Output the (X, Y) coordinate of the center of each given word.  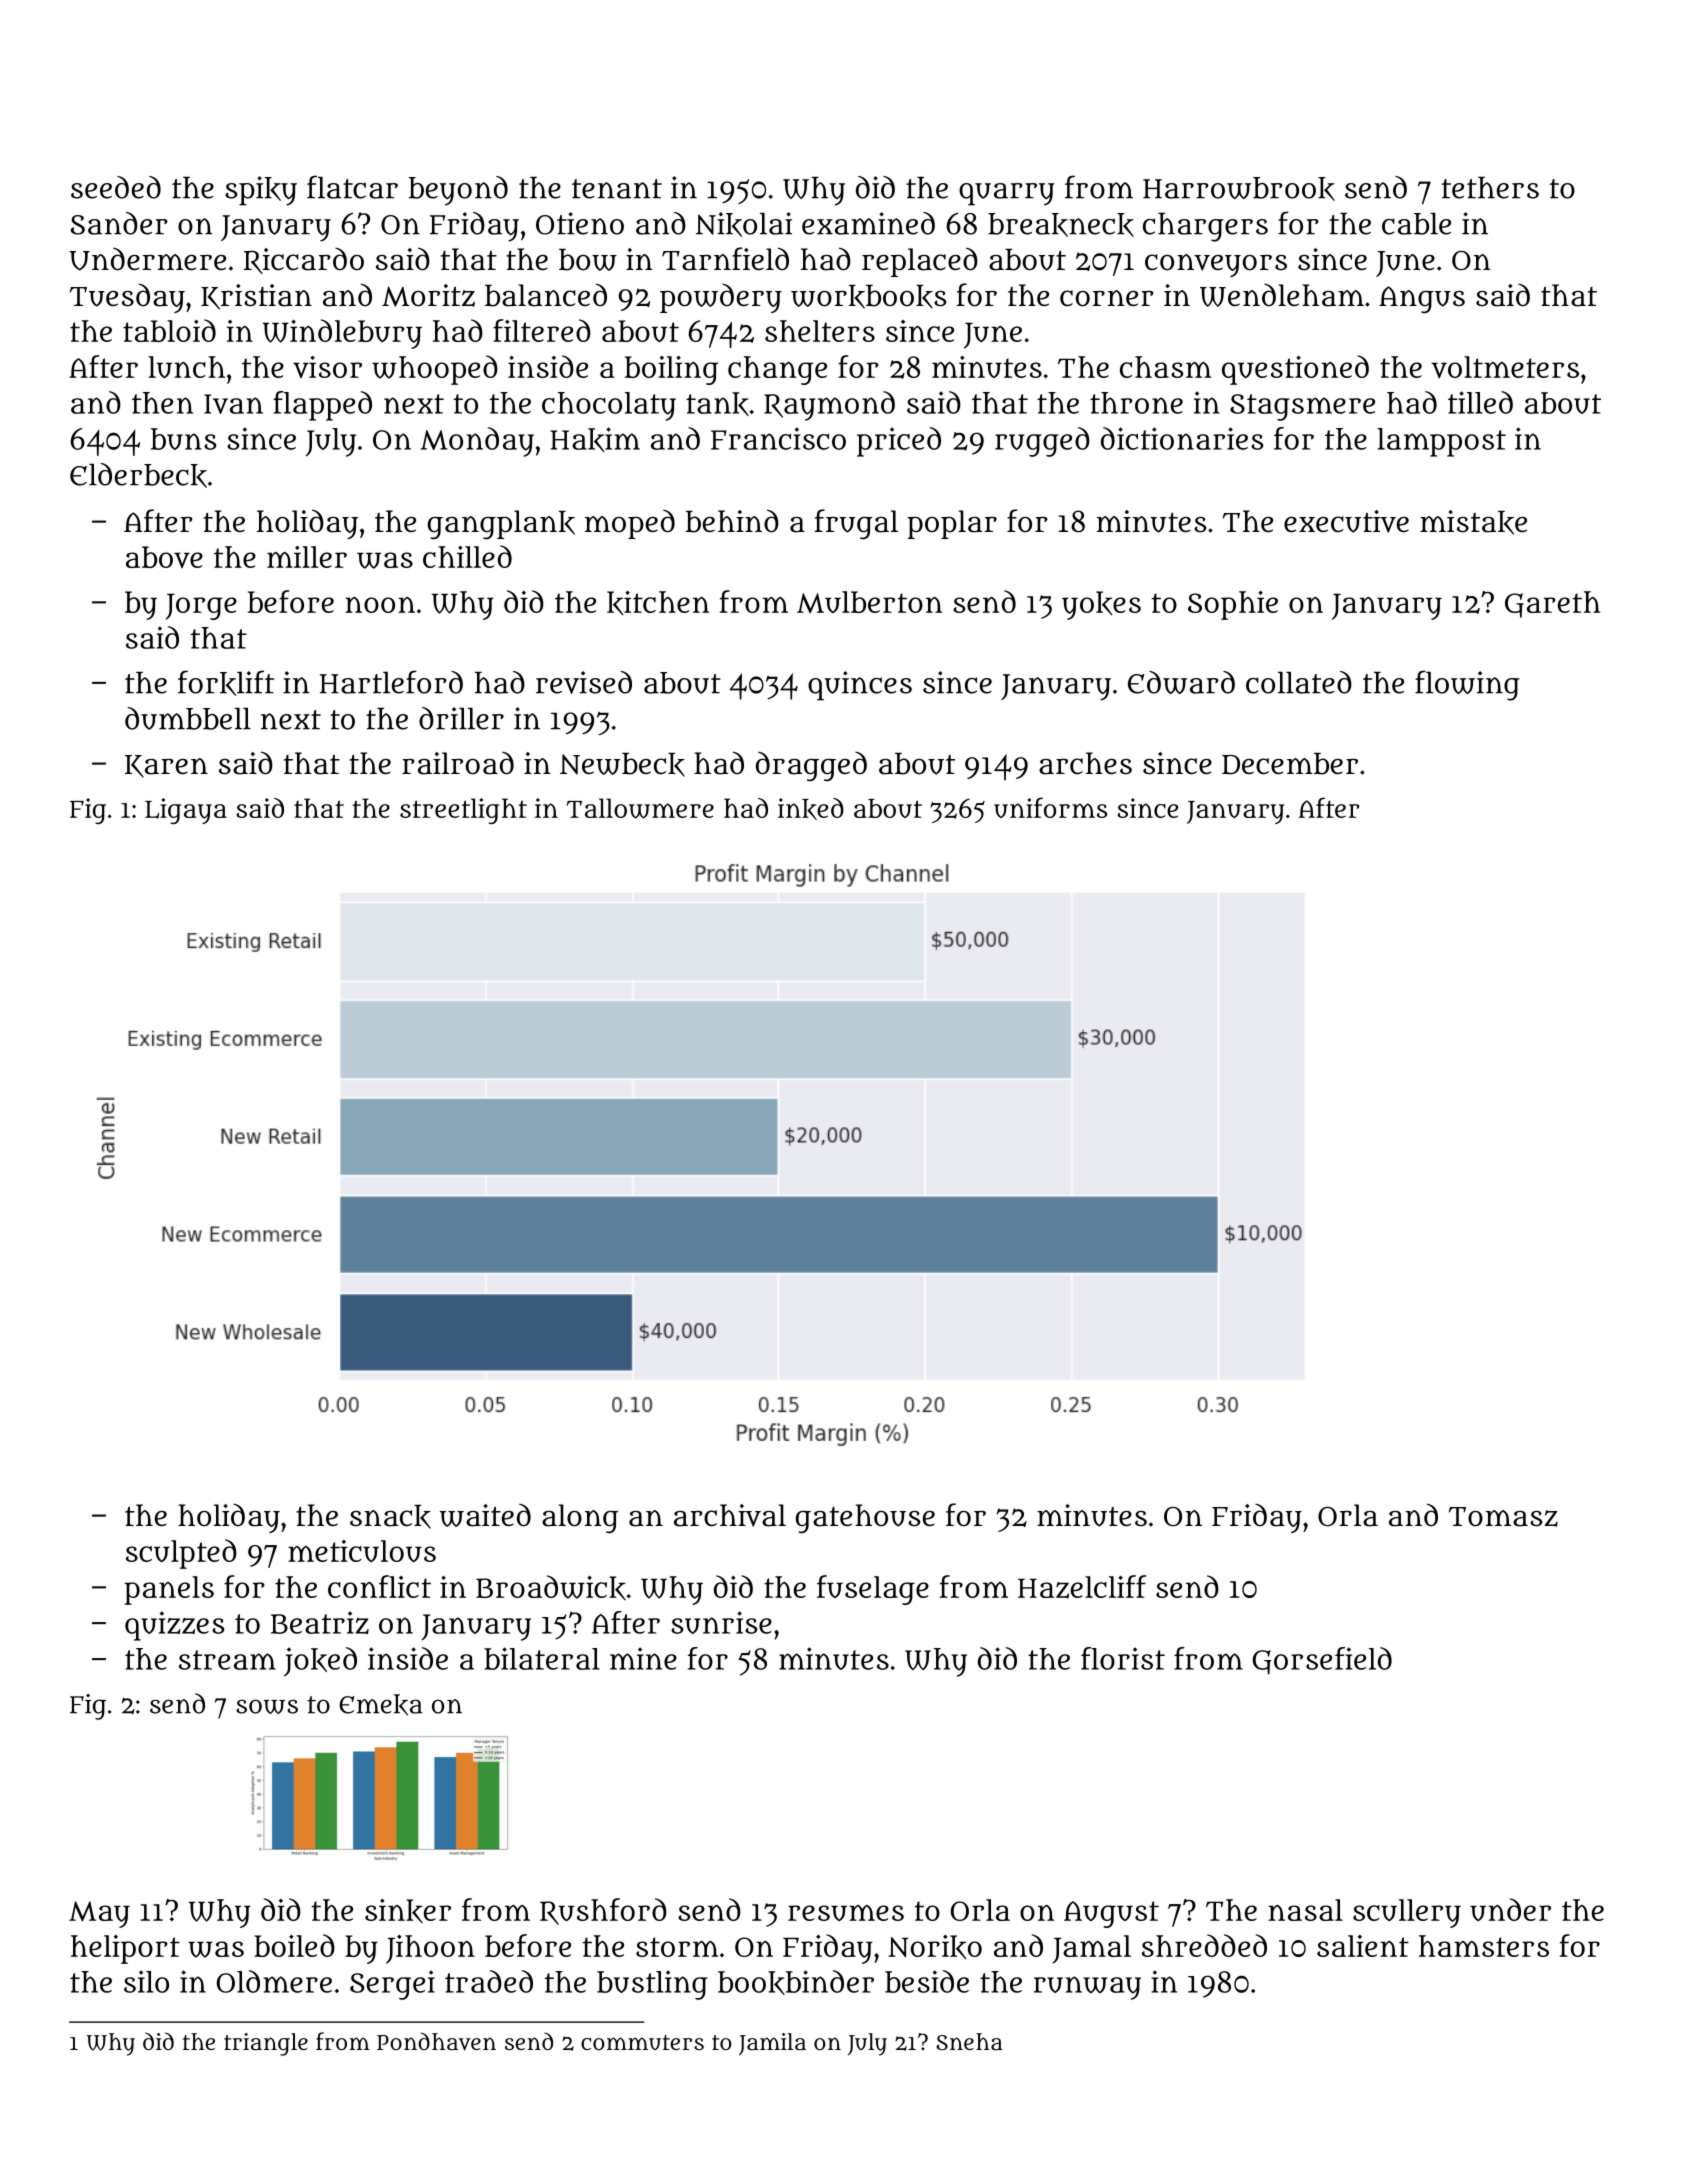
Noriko (935, 1947)
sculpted (181, 1554)
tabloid (169, 330)
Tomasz (1503, 1517)
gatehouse (865, 1519)
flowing (1467, 685)
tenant (617, 189)
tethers (1490, 188)
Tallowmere (640, 808)
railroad (458, 763)
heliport (125, 1949)
